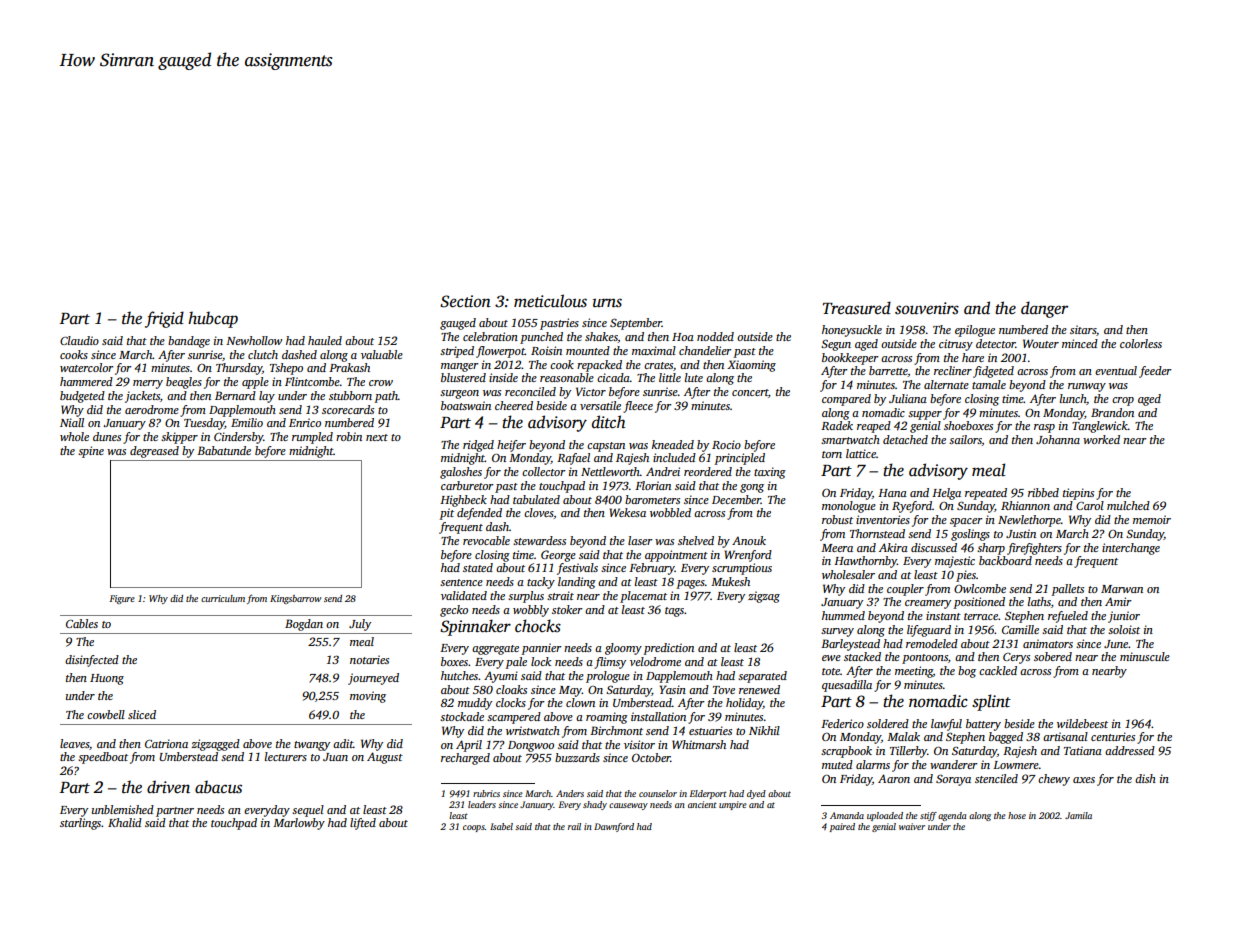  Describe the element at coordinates (223, 598) in the screenshot. I see `curriculum` at that location.
